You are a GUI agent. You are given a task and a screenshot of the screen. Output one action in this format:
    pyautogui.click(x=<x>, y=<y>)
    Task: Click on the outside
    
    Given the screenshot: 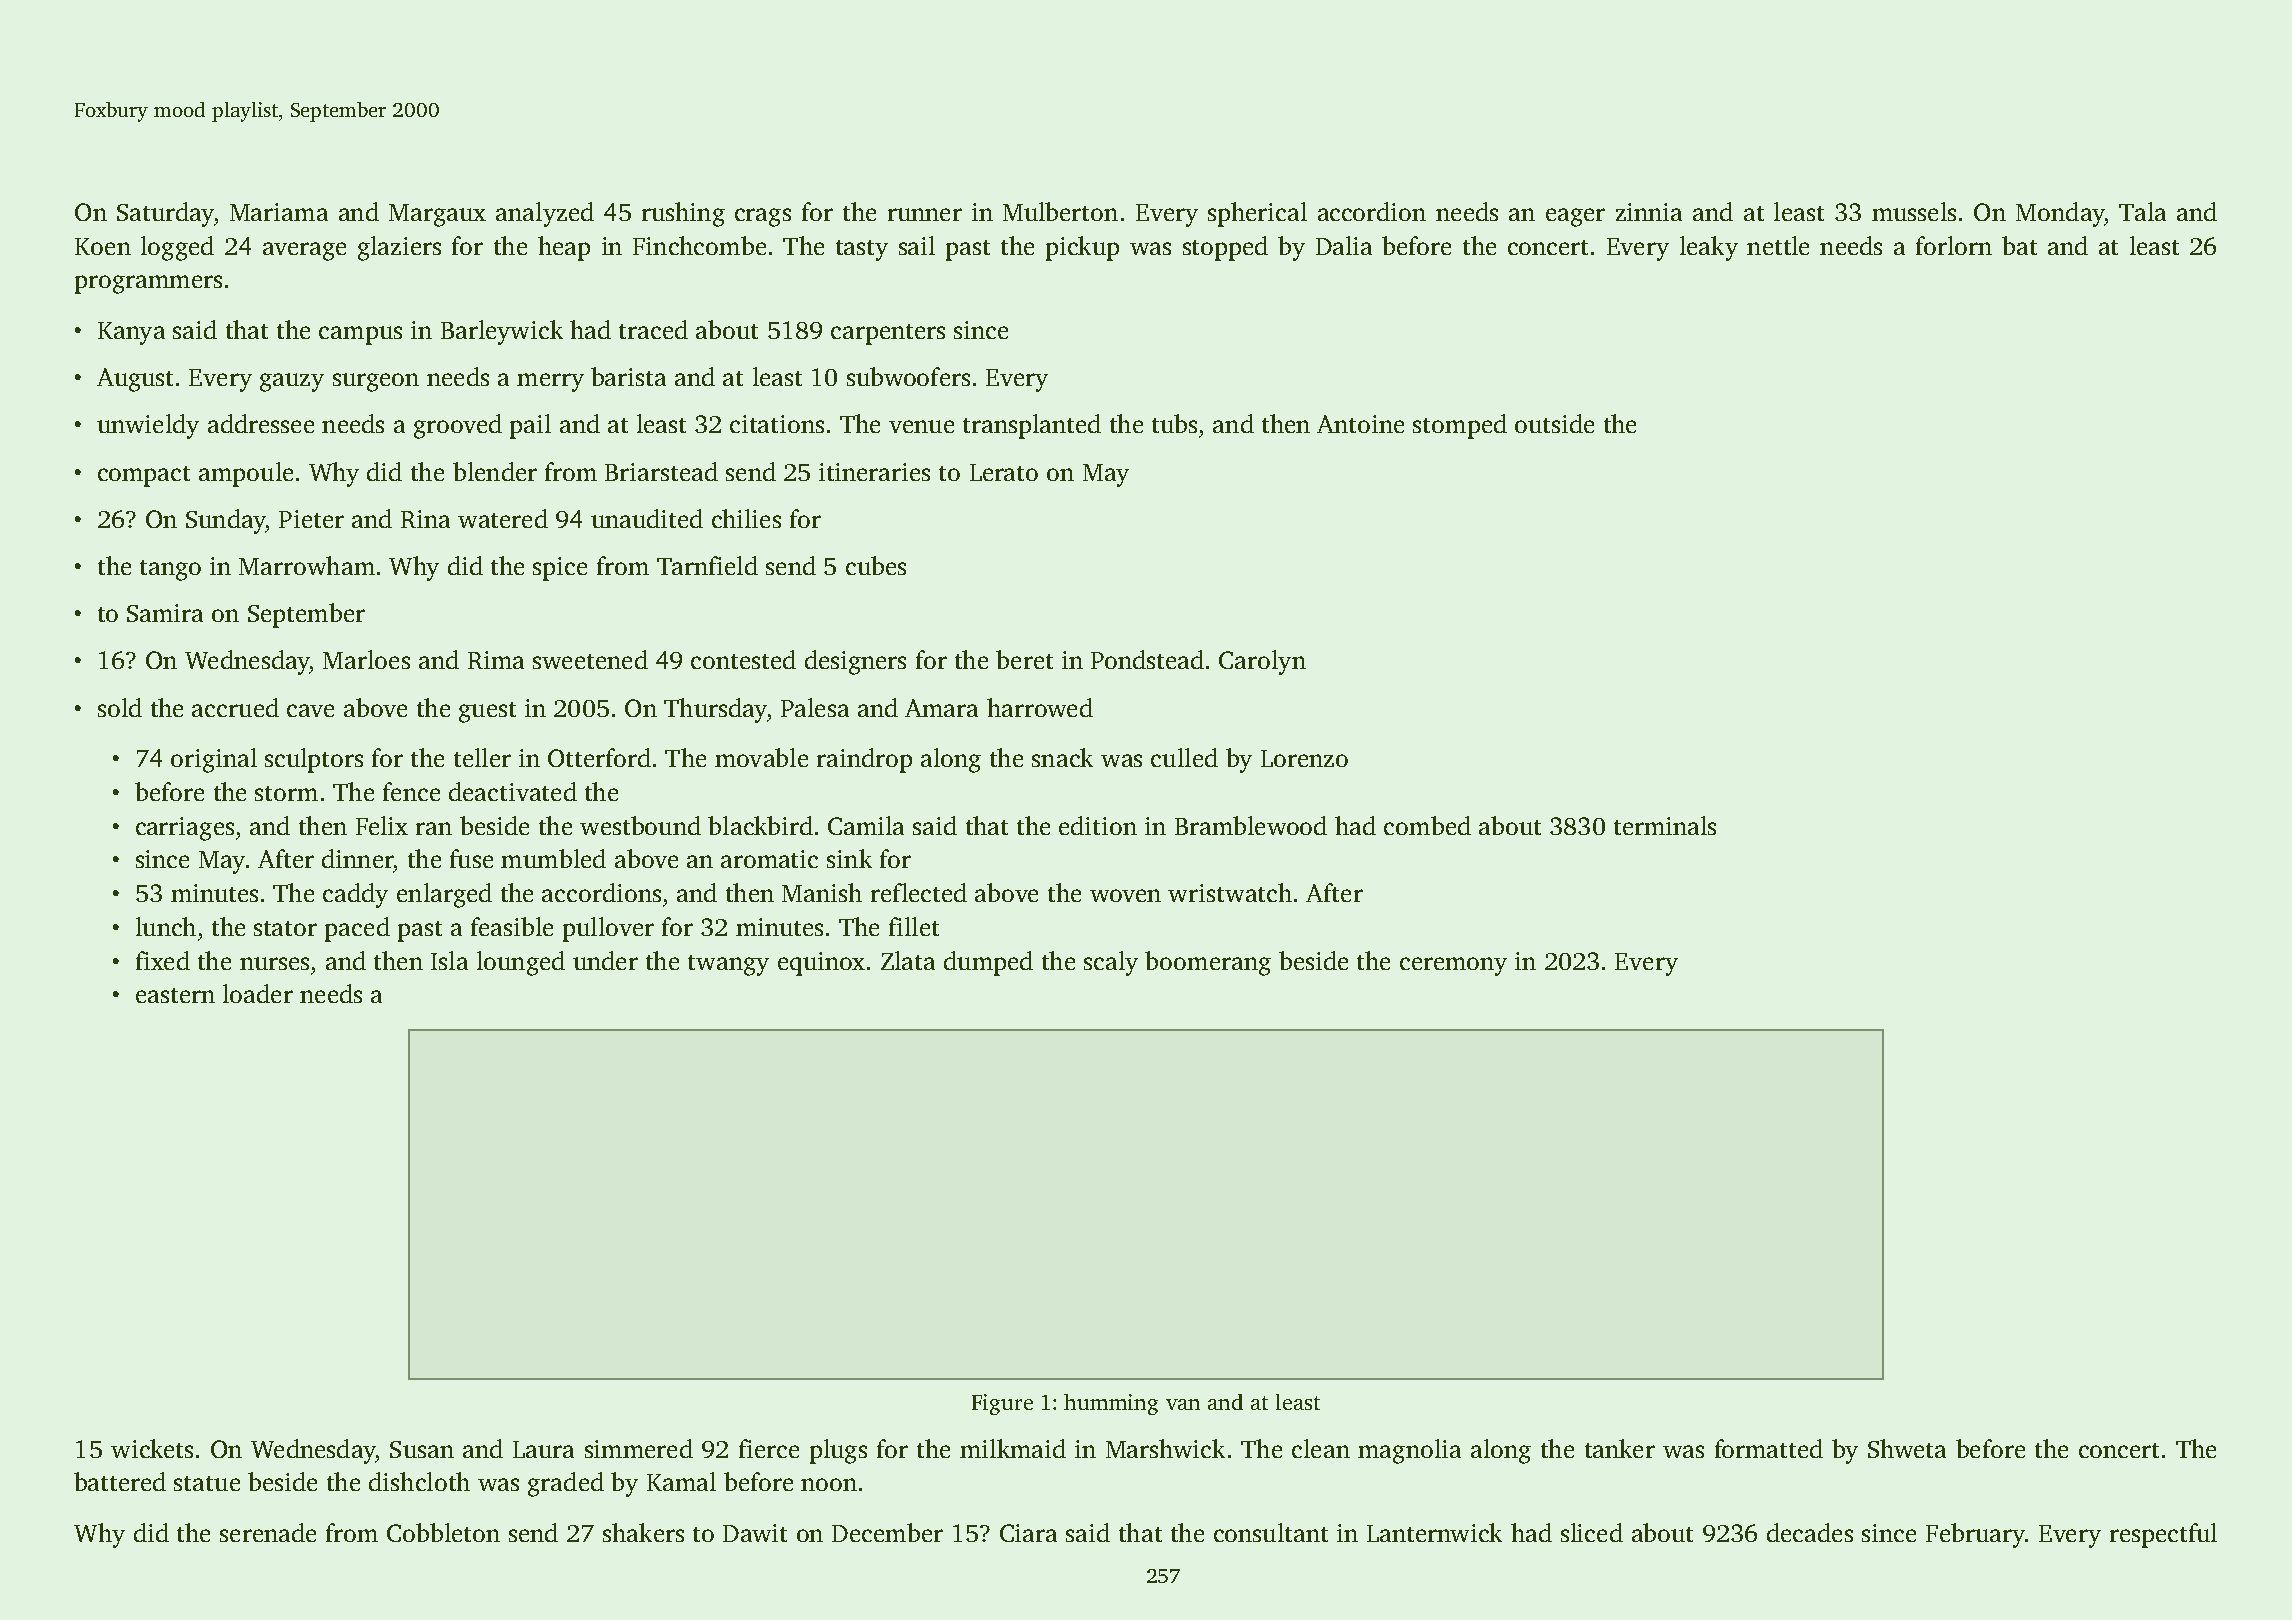 What is the action you would take?
    pyautogui.click(x=1554, y=423)
